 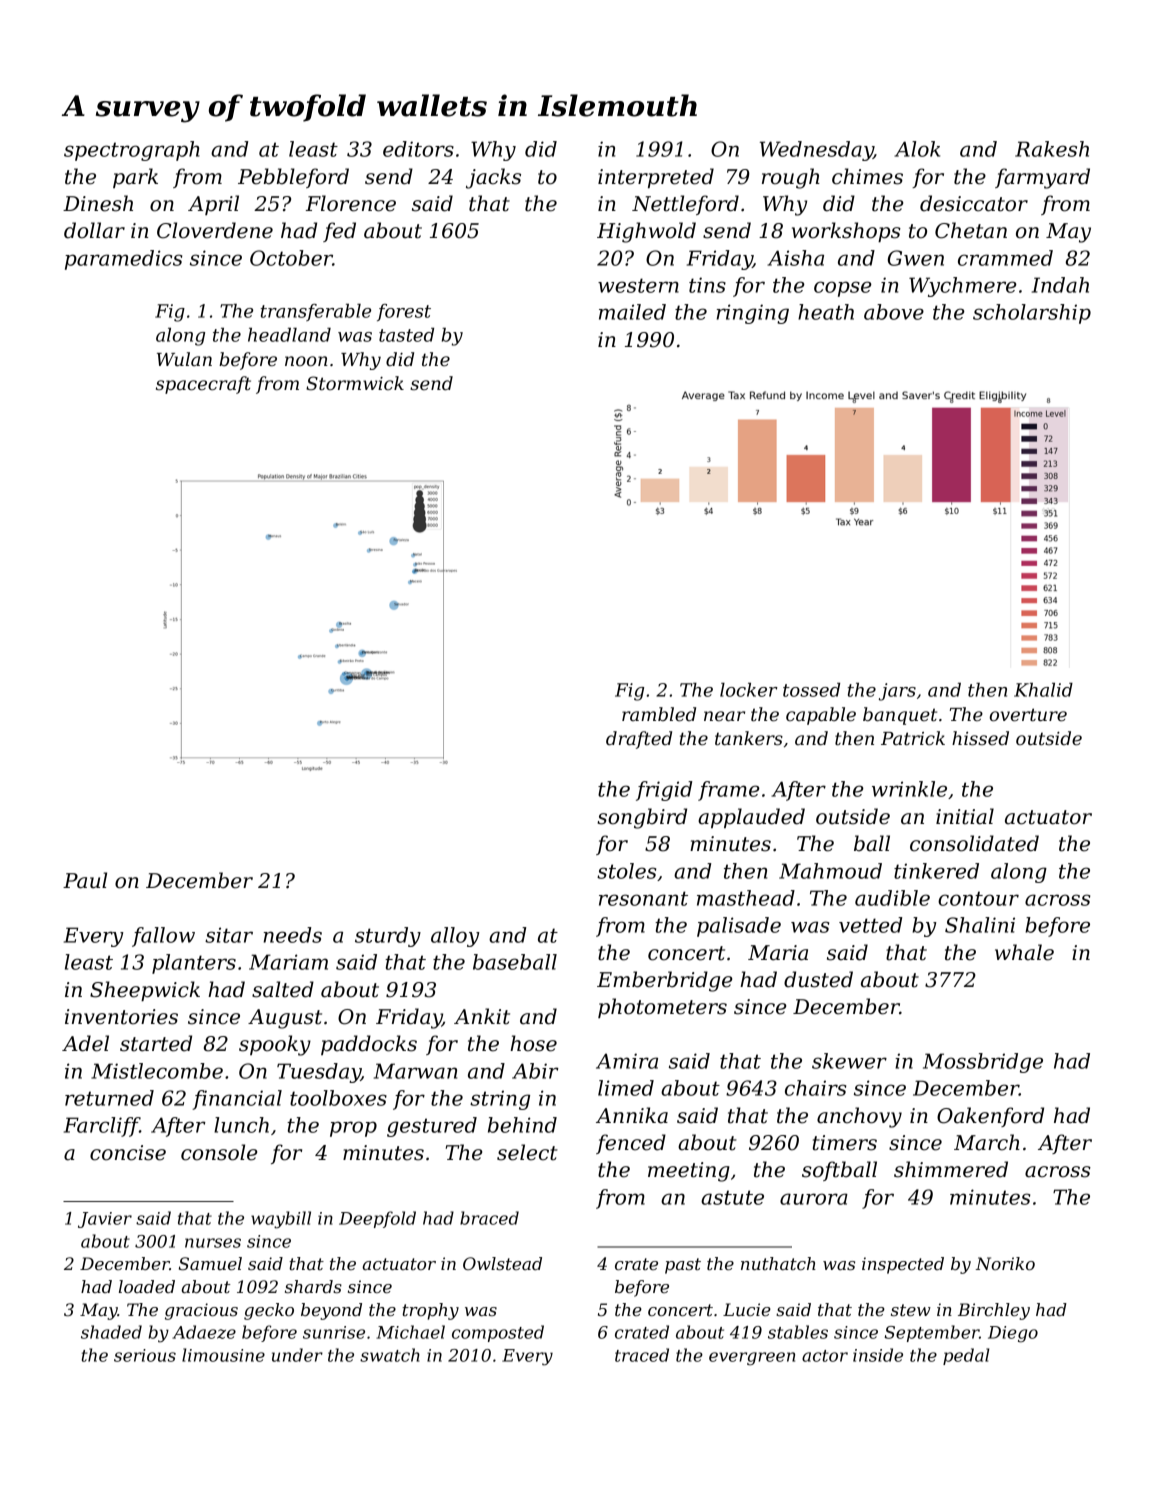 What do you see at coordinates (204, 1332) in the screenshot?
I see `Adaeze` at bounding box center [204, 1332].
